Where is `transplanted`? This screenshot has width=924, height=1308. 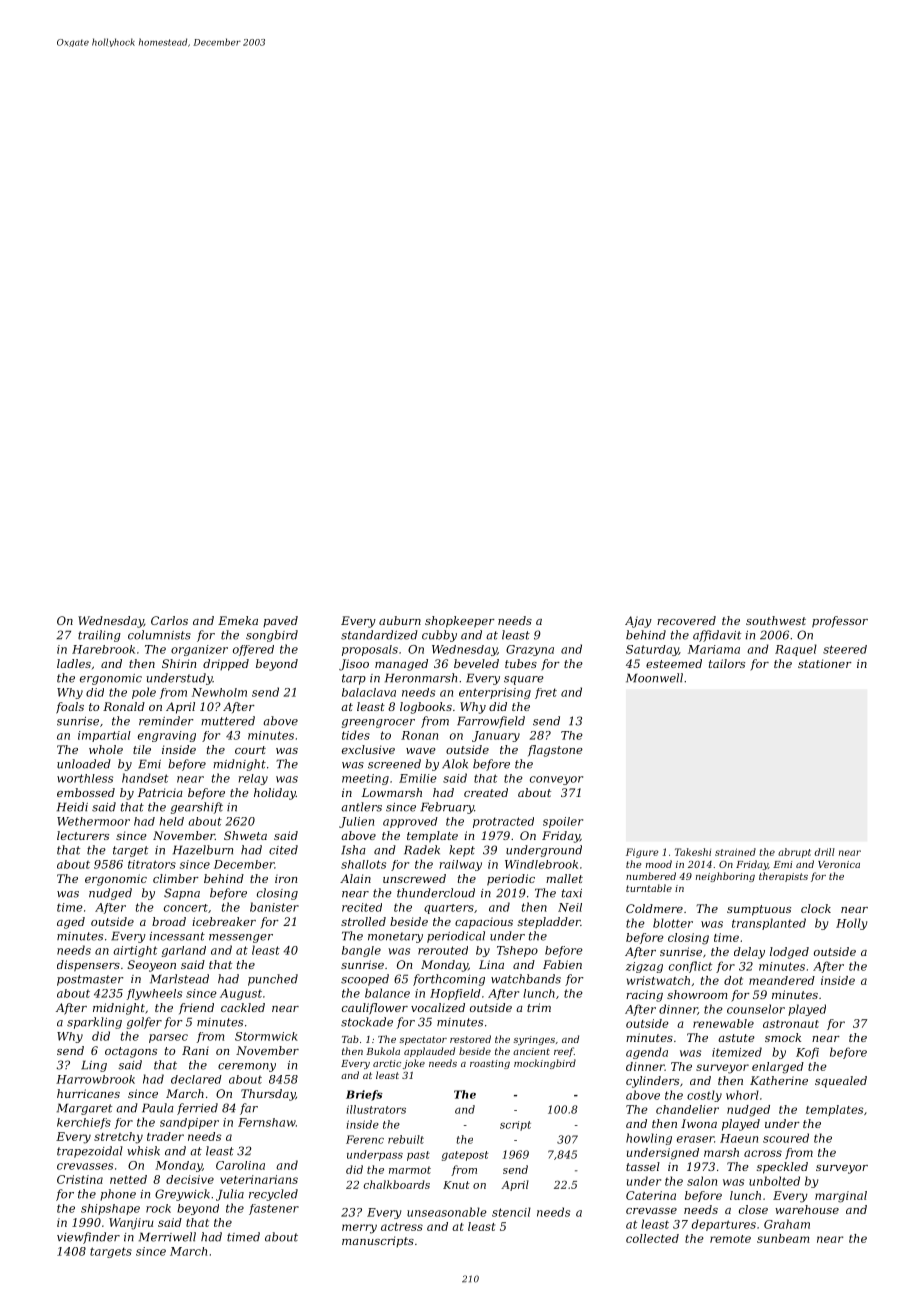
transplanted is located at coordinates (769, 924).
